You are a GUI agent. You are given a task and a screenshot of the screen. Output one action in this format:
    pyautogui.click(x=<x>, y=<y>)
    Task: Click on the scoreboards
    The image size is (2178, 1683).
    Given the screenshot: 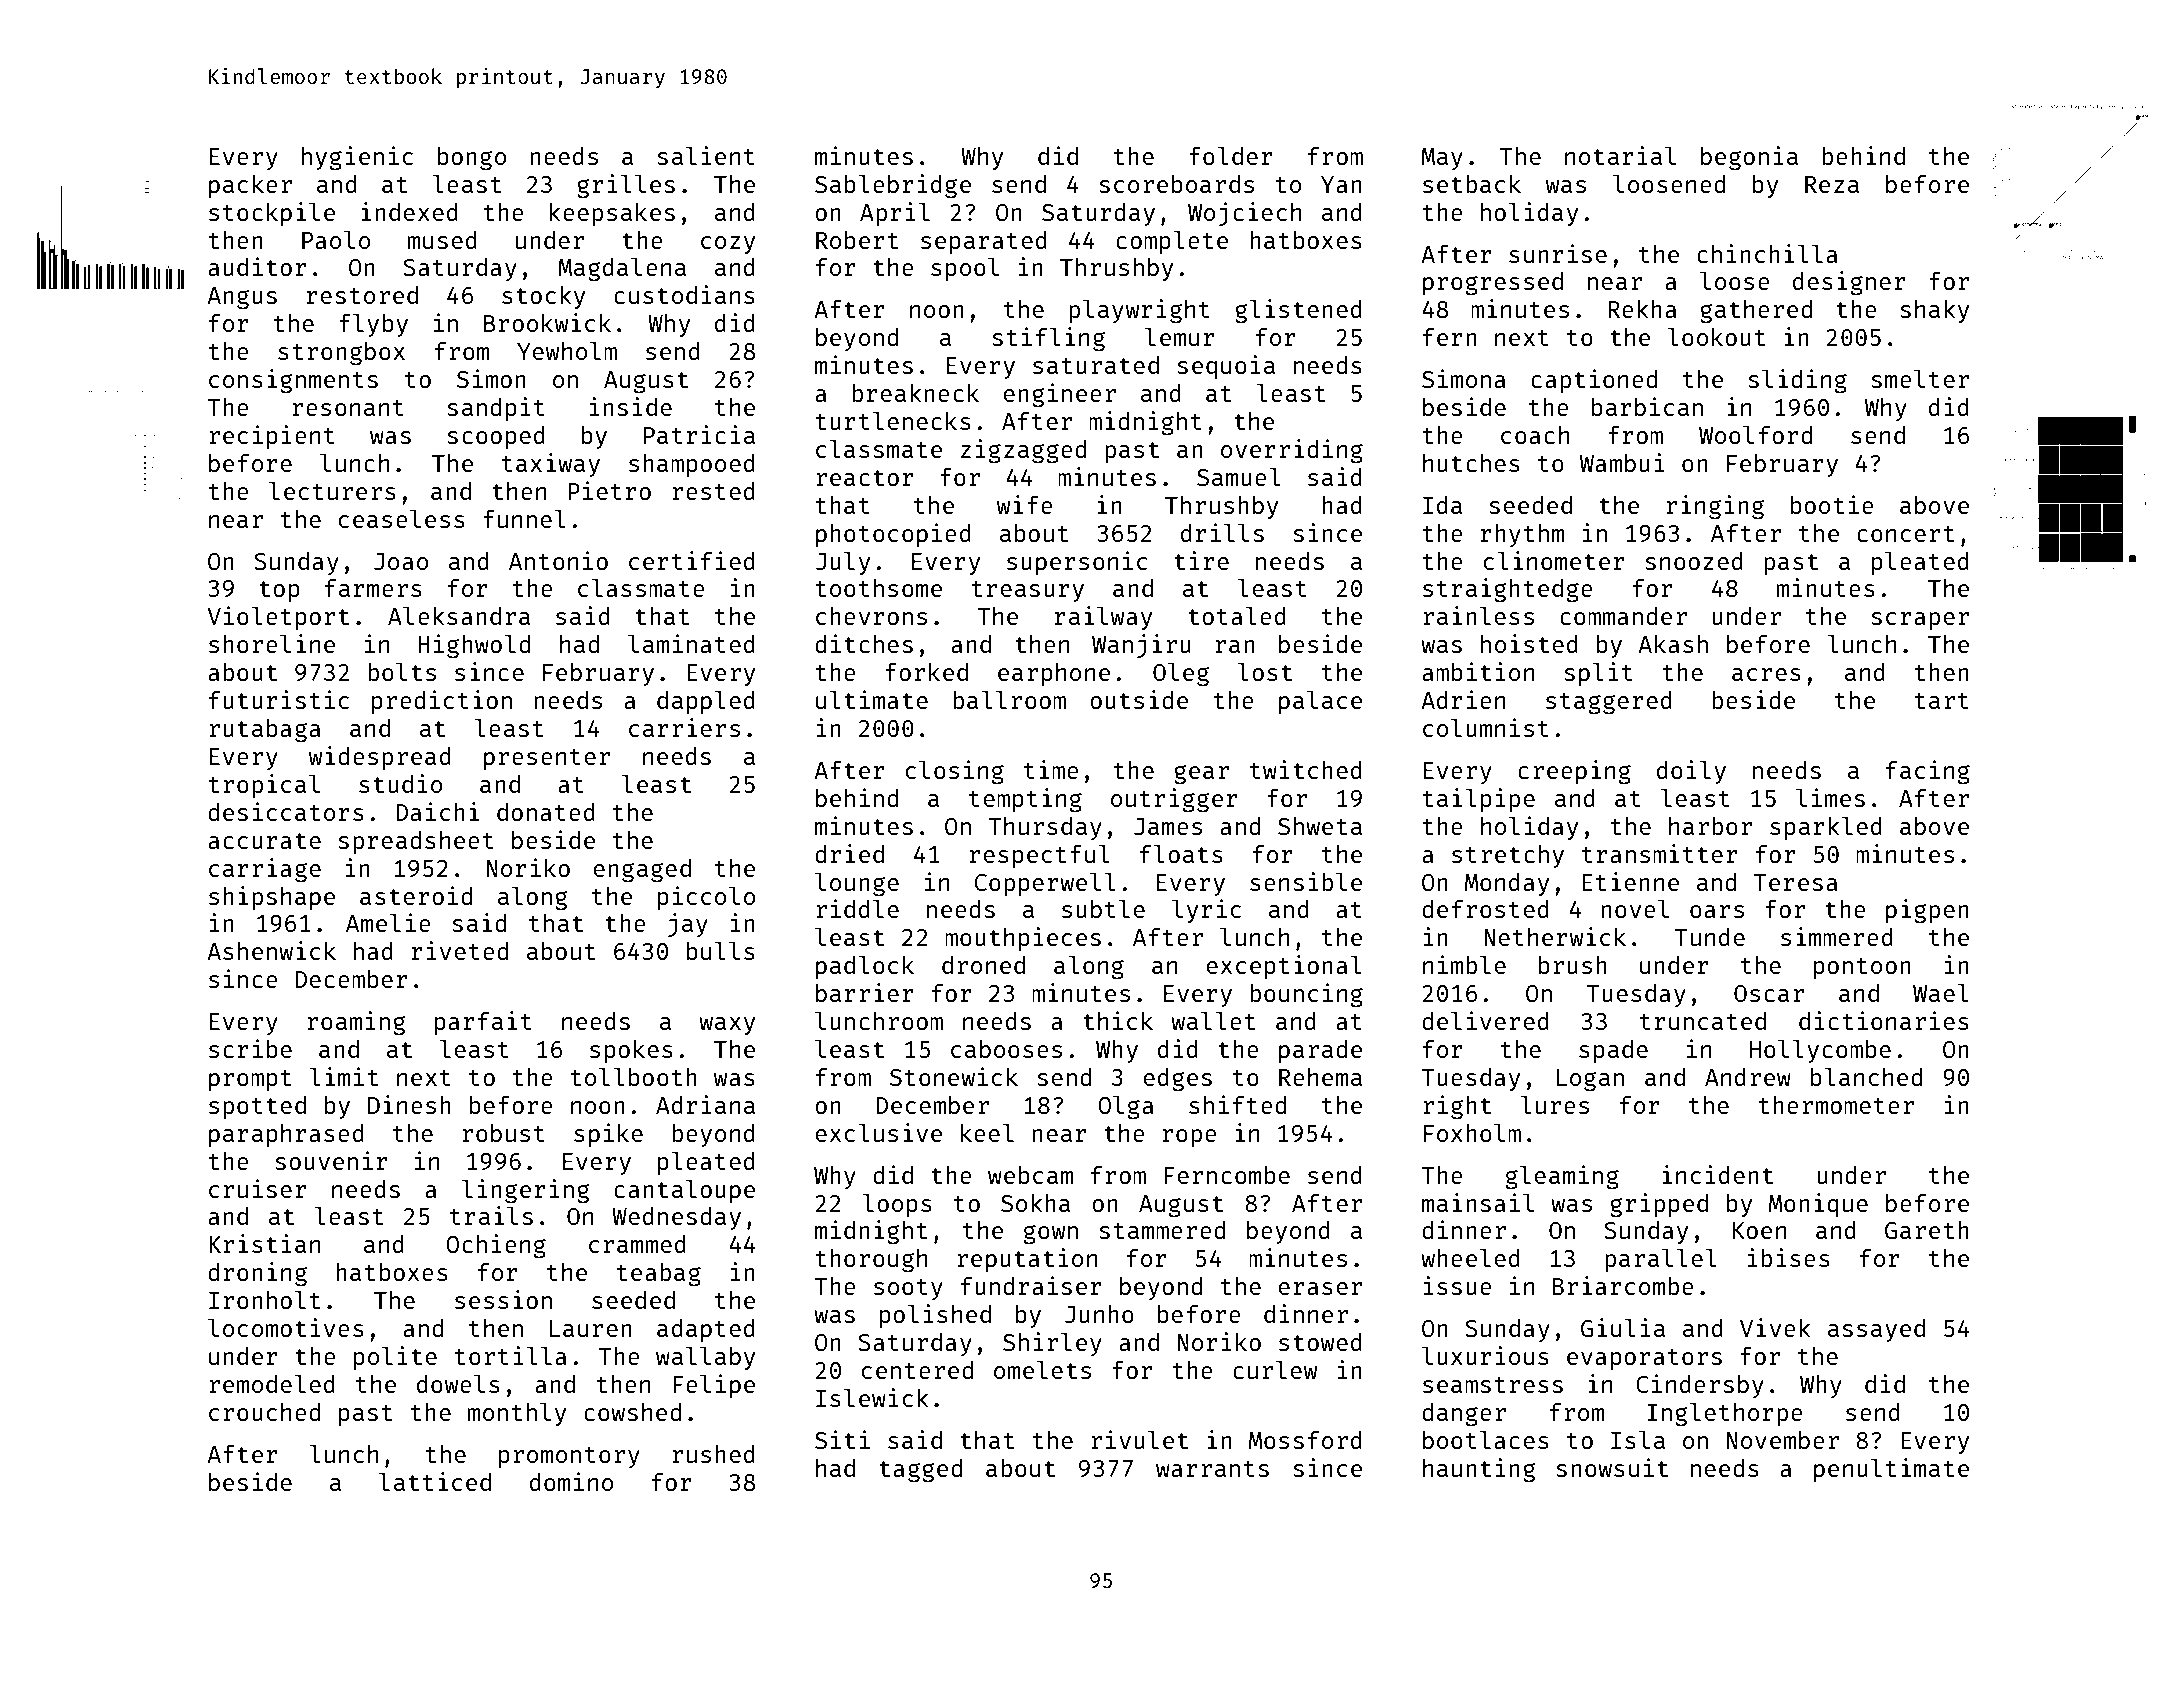 What is the action you would take?
    pyautogui.click(x=1176, y=184)
